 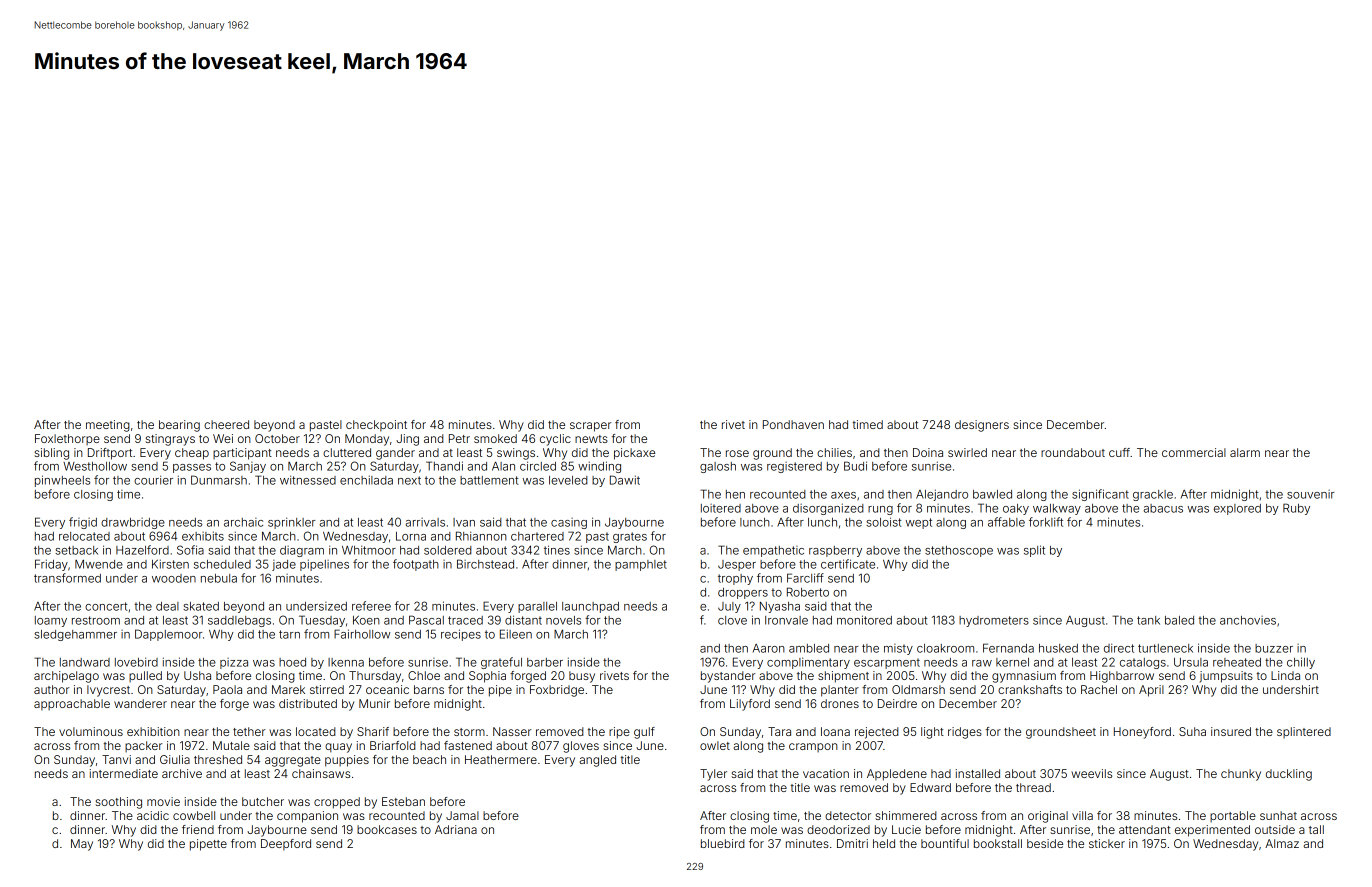 I want to click on wooden, so click(x=174, y=578).
